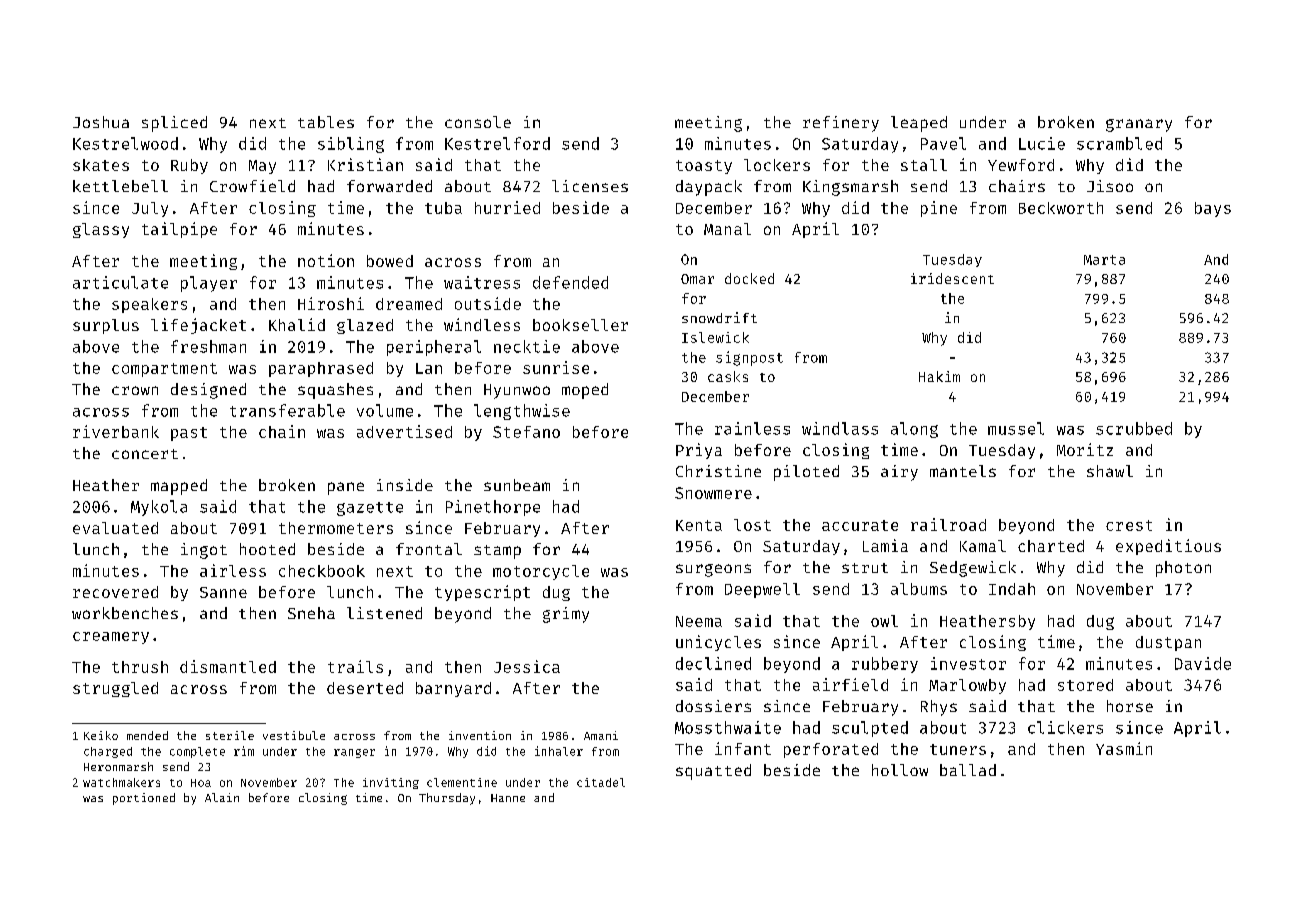  I want to click on riverbank, so click(116, 431).
